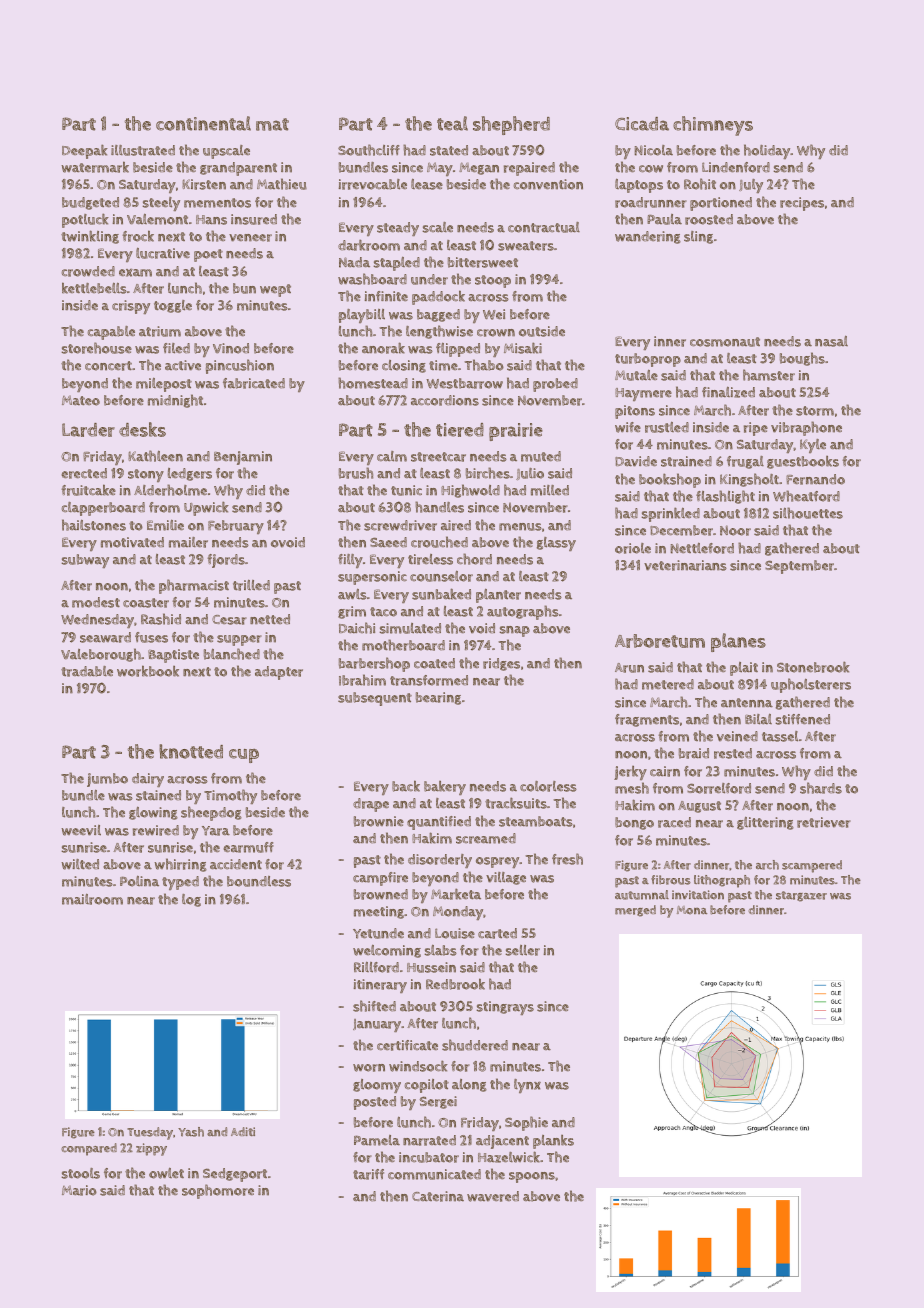 The height and width of the image is (1308, 924). Describe the element at coordinates (373, 184) in the image. I see `irrevocable` at that location.
